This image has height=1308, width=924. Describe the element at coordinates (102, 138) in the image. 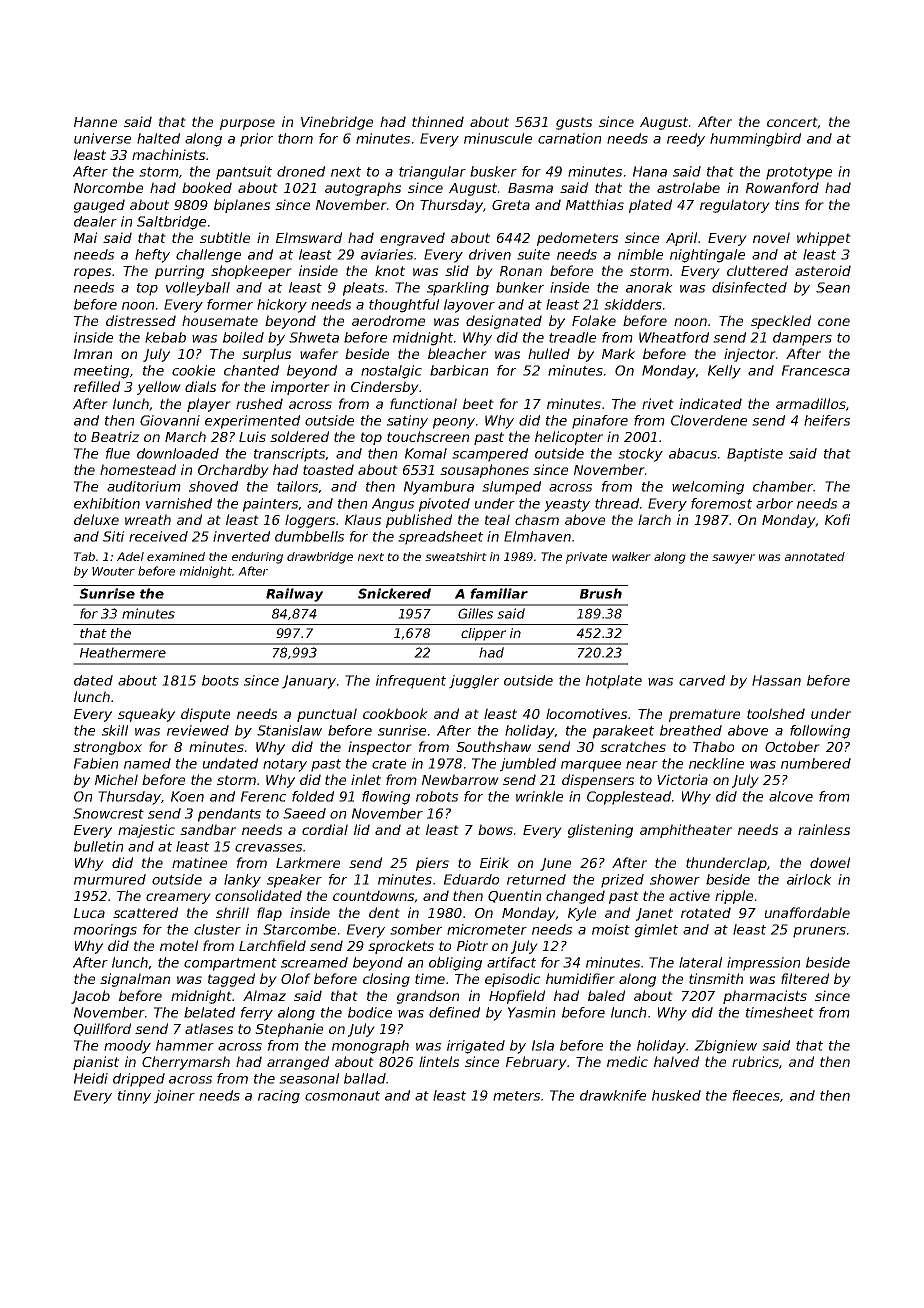

I see `universe` at that location.
